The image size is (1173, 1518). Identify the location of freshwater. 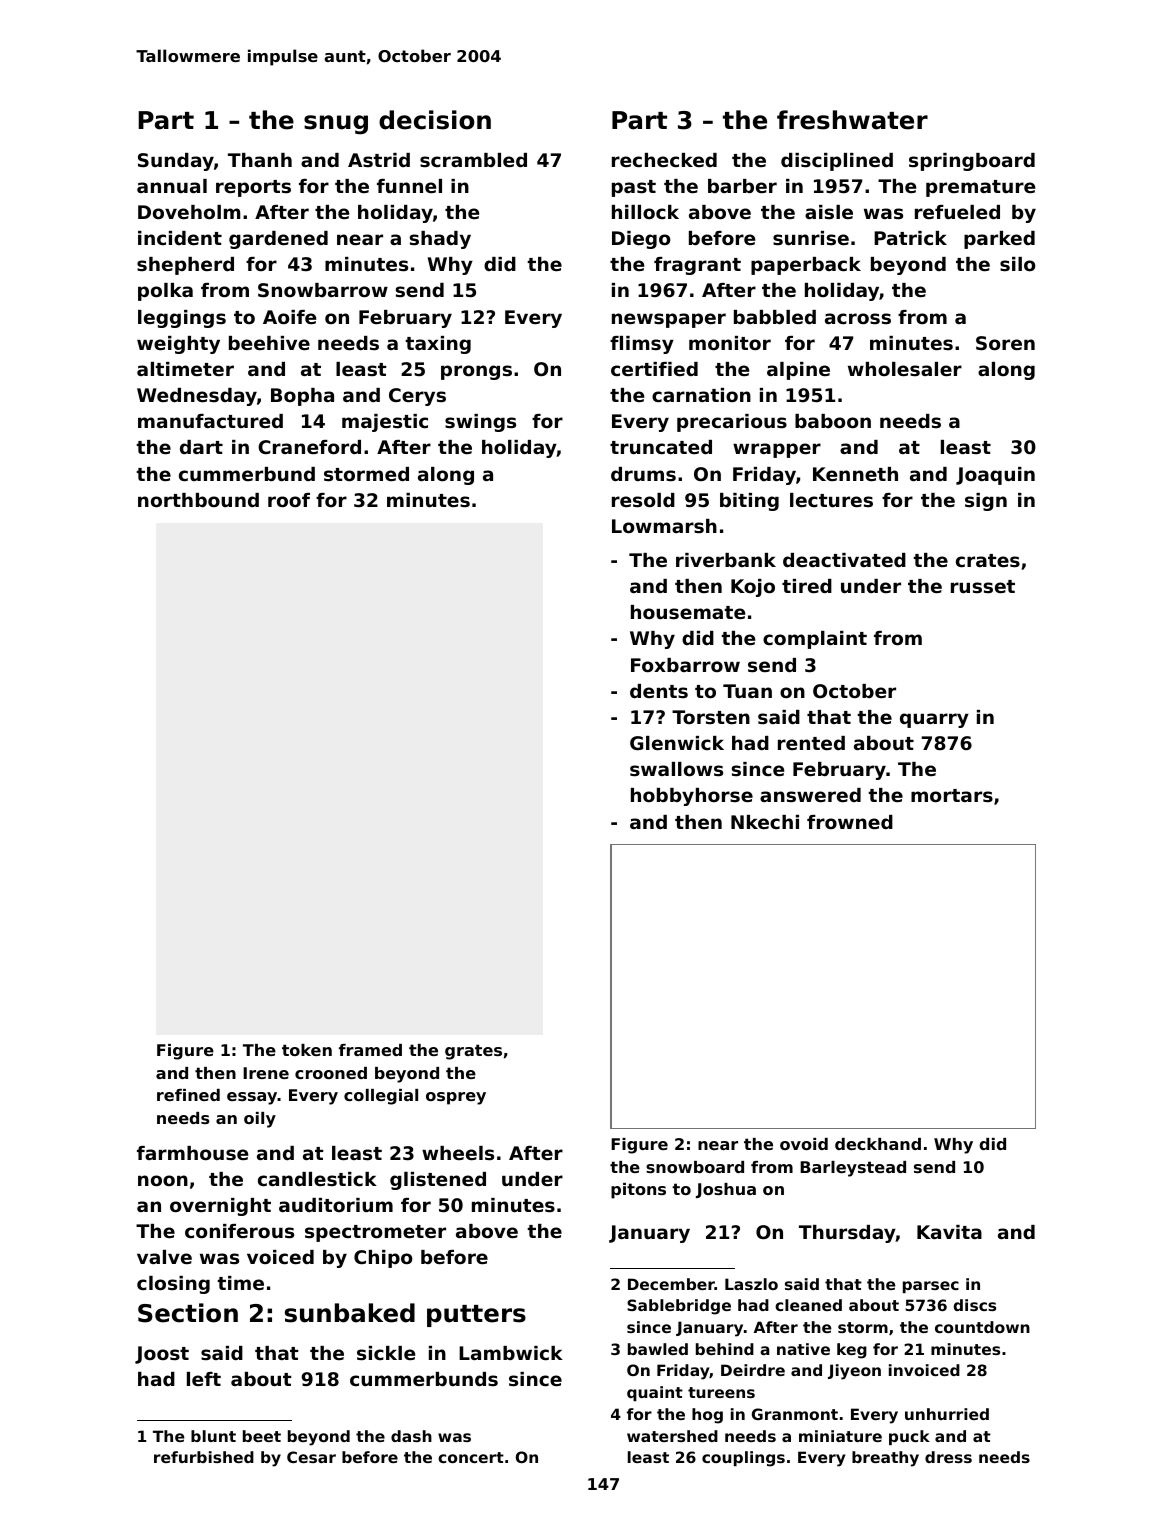
(852, 120).
